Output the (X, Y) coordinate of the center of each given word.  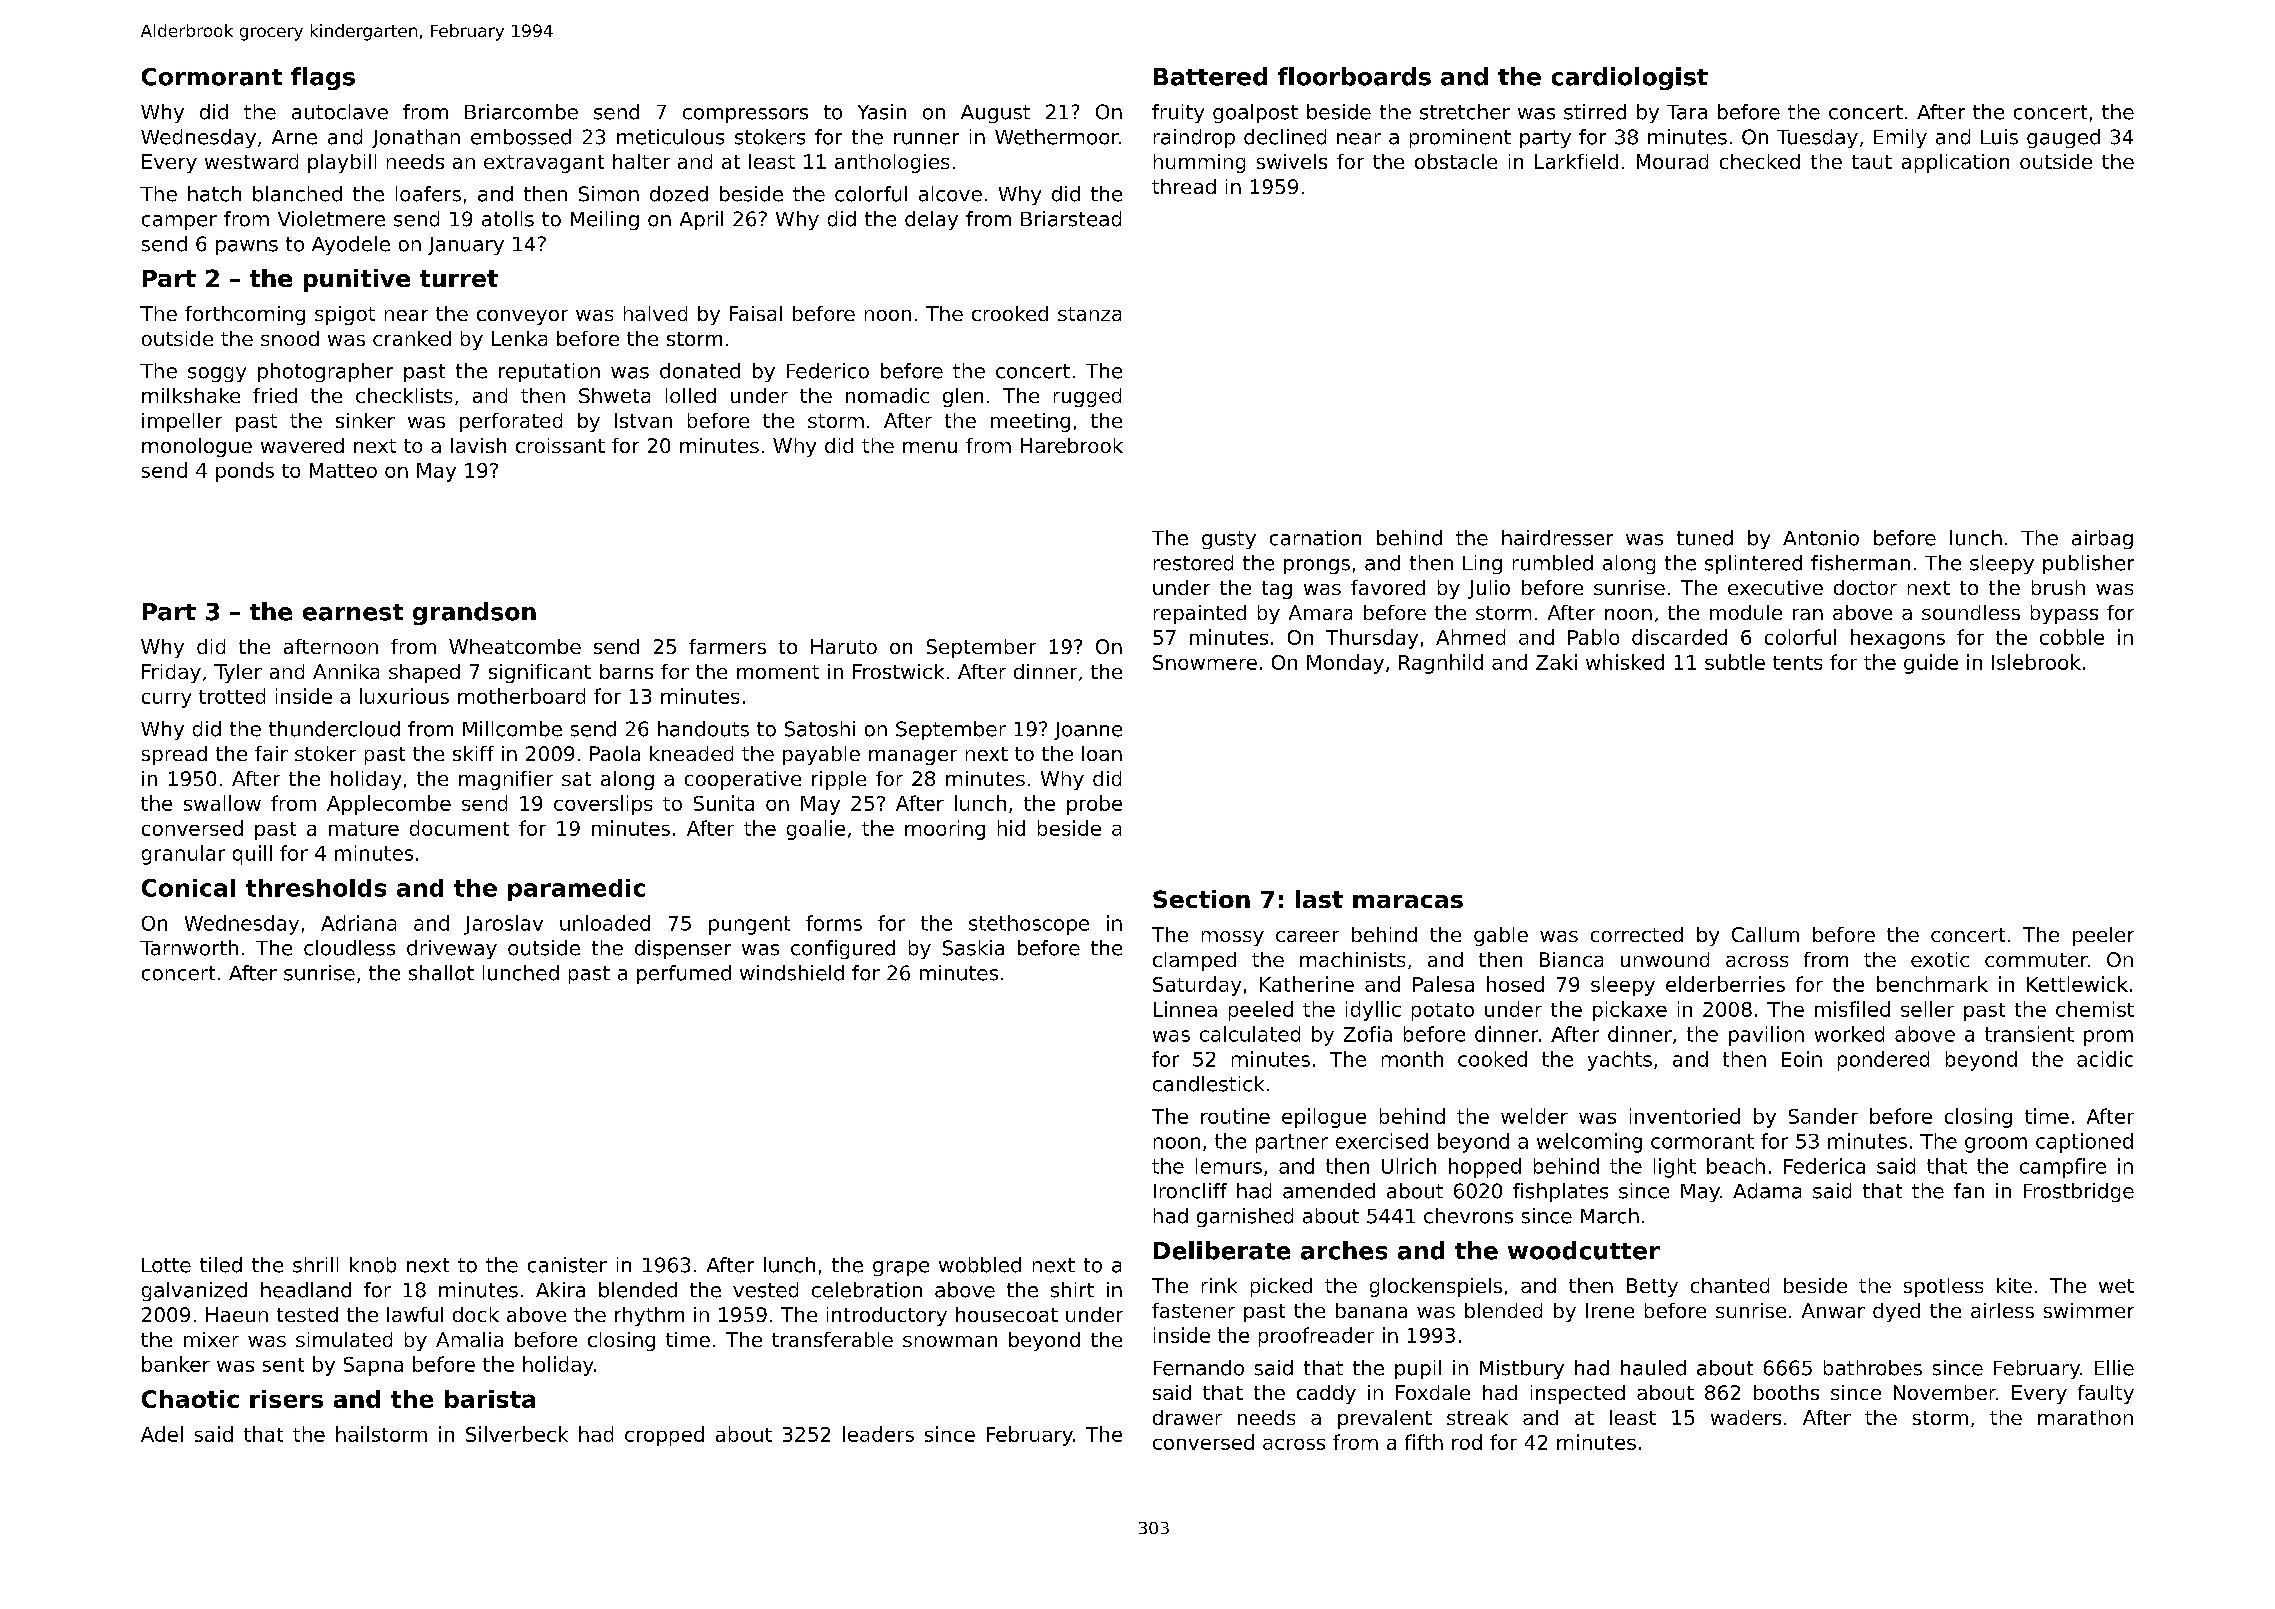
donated (700, 371)
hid (1011, 828)
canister (567, 1265)
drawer (1187, 1417)
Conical (188, 888)
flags (323, 78)
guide (1931, 664)
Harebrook (1072, 445)
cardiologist (1630, 78)
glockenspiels (1436, 1287)
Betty (1652, 1287)
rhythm (649, 1316)
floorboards (1354, 76)
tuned (1705, 538)
